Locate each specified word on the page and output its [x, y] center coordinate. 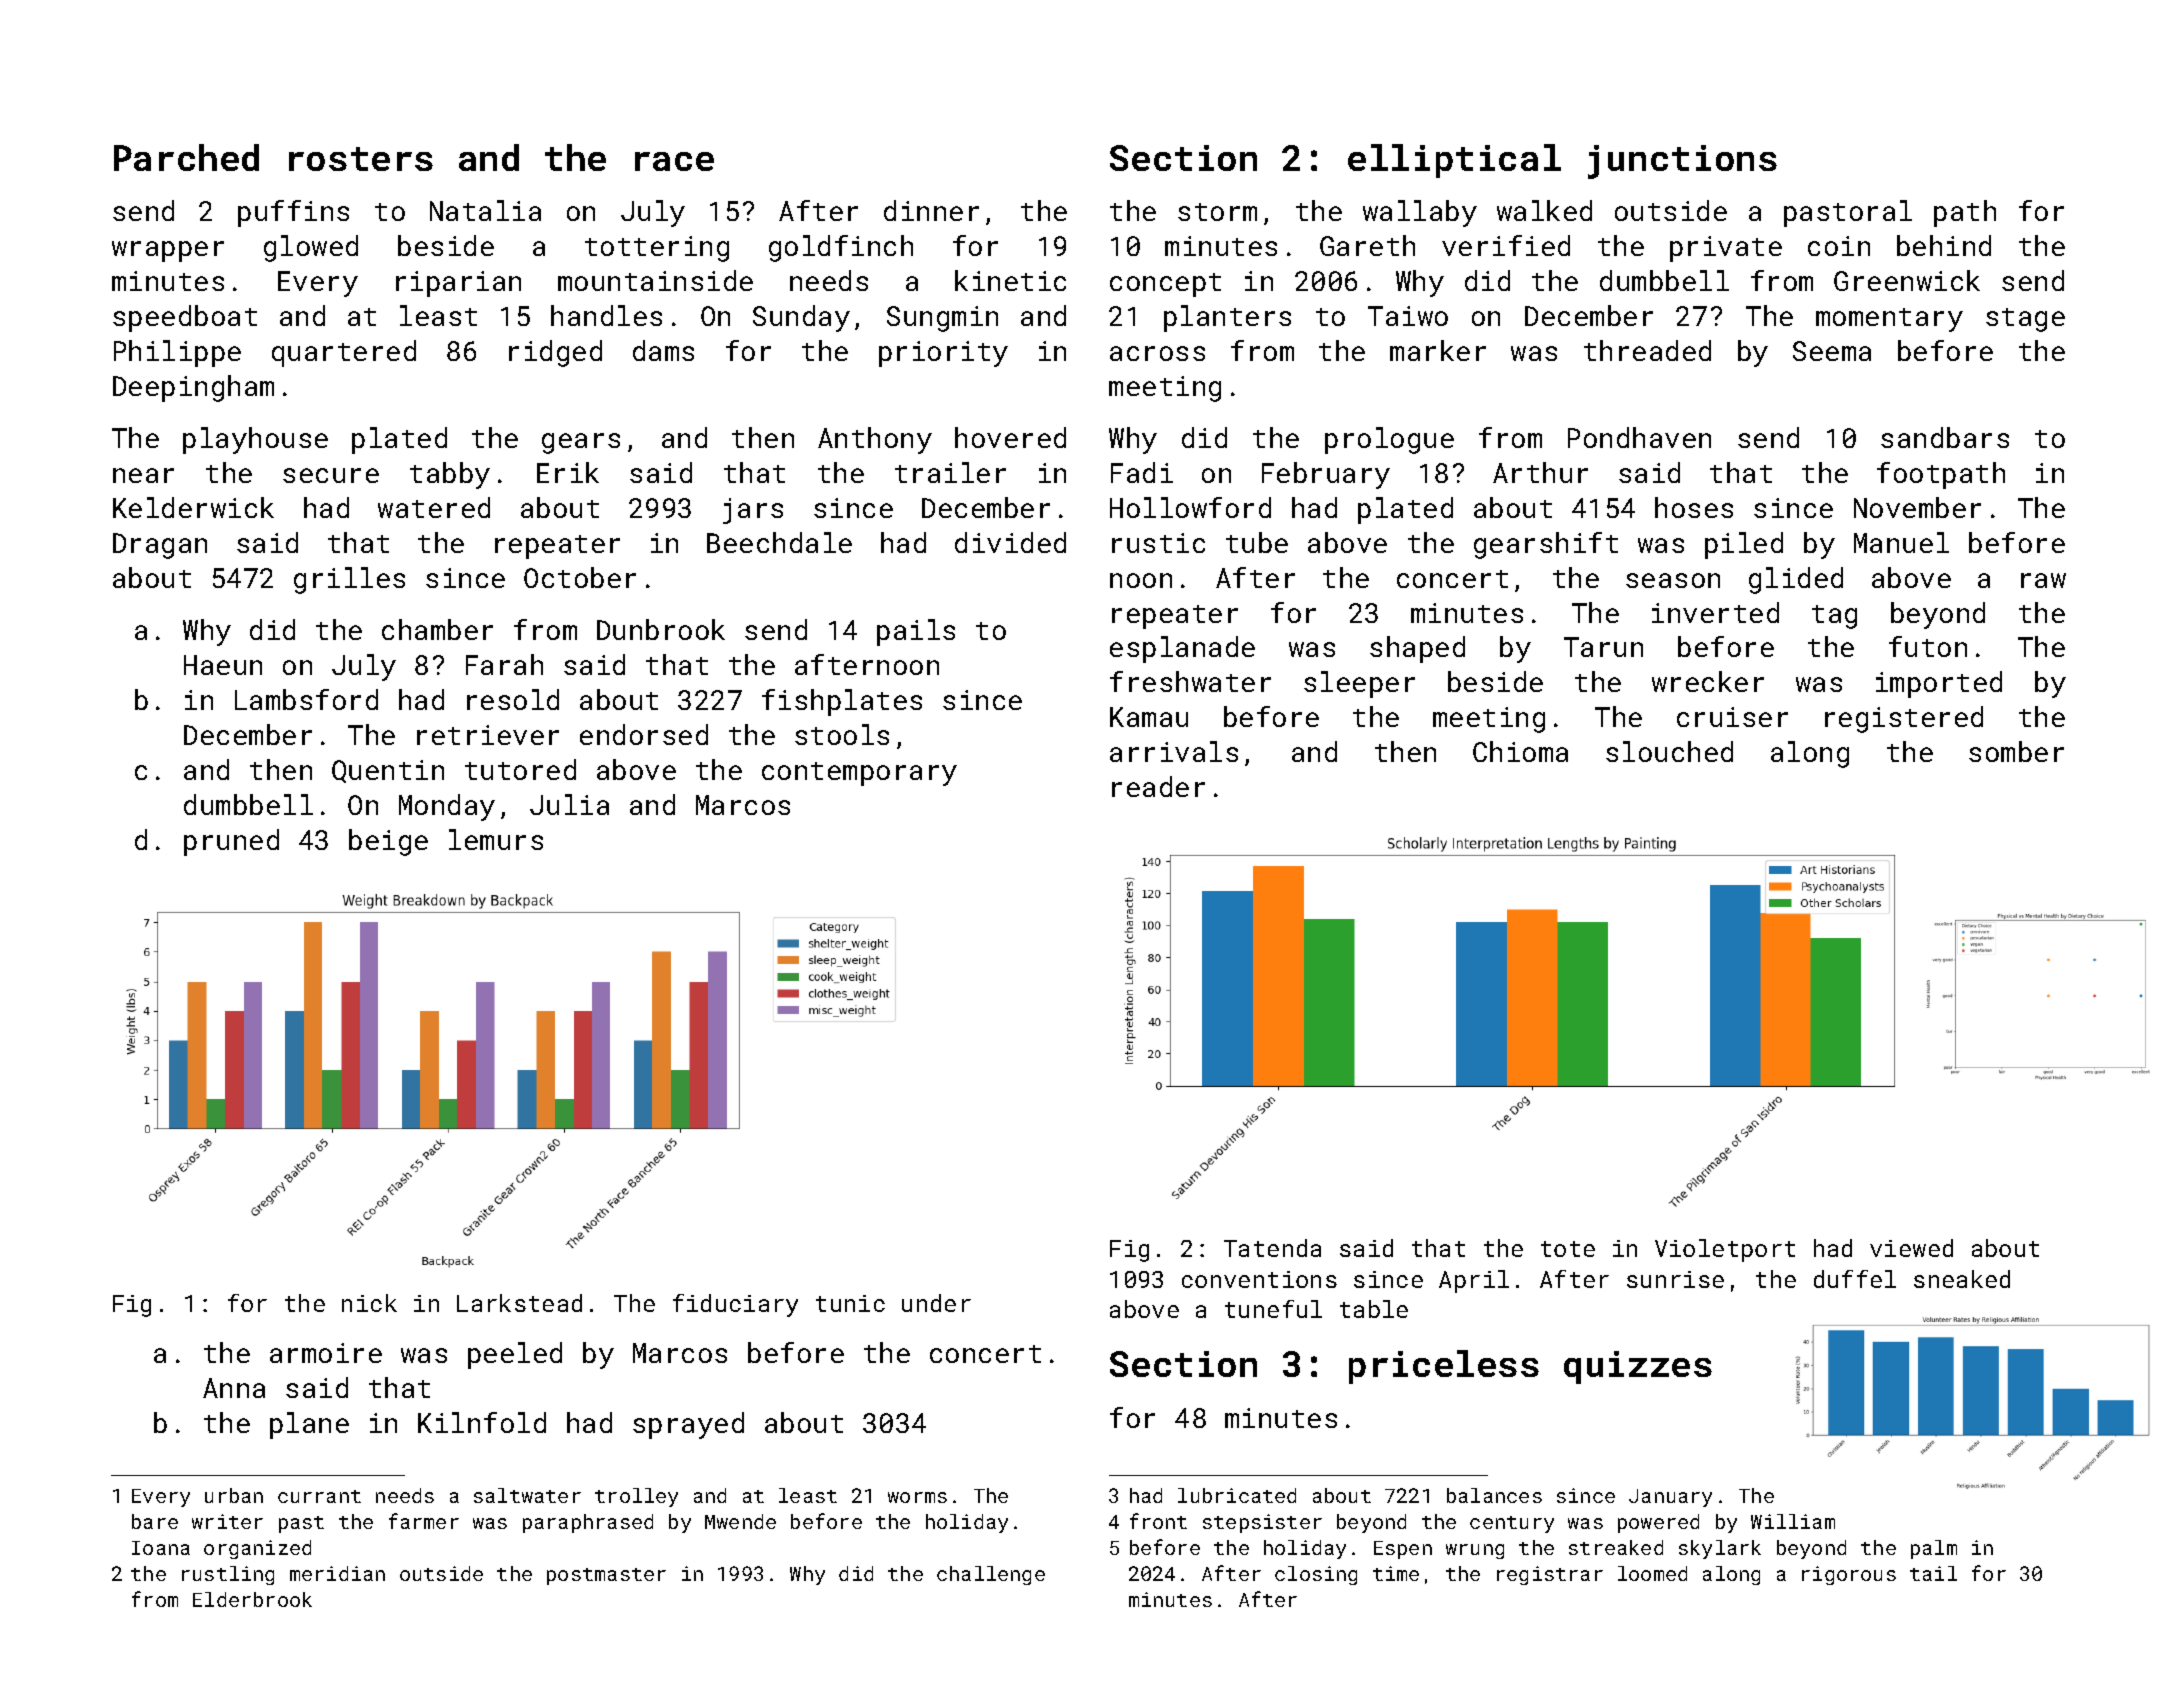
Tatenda [1272, 1248]
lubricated [1237, 1495]
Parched [186, 157]
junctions [1682, 162]
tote [1568, 1249]
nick [369, 1303]
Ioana [161, 1548]
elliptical [1454, 161]
